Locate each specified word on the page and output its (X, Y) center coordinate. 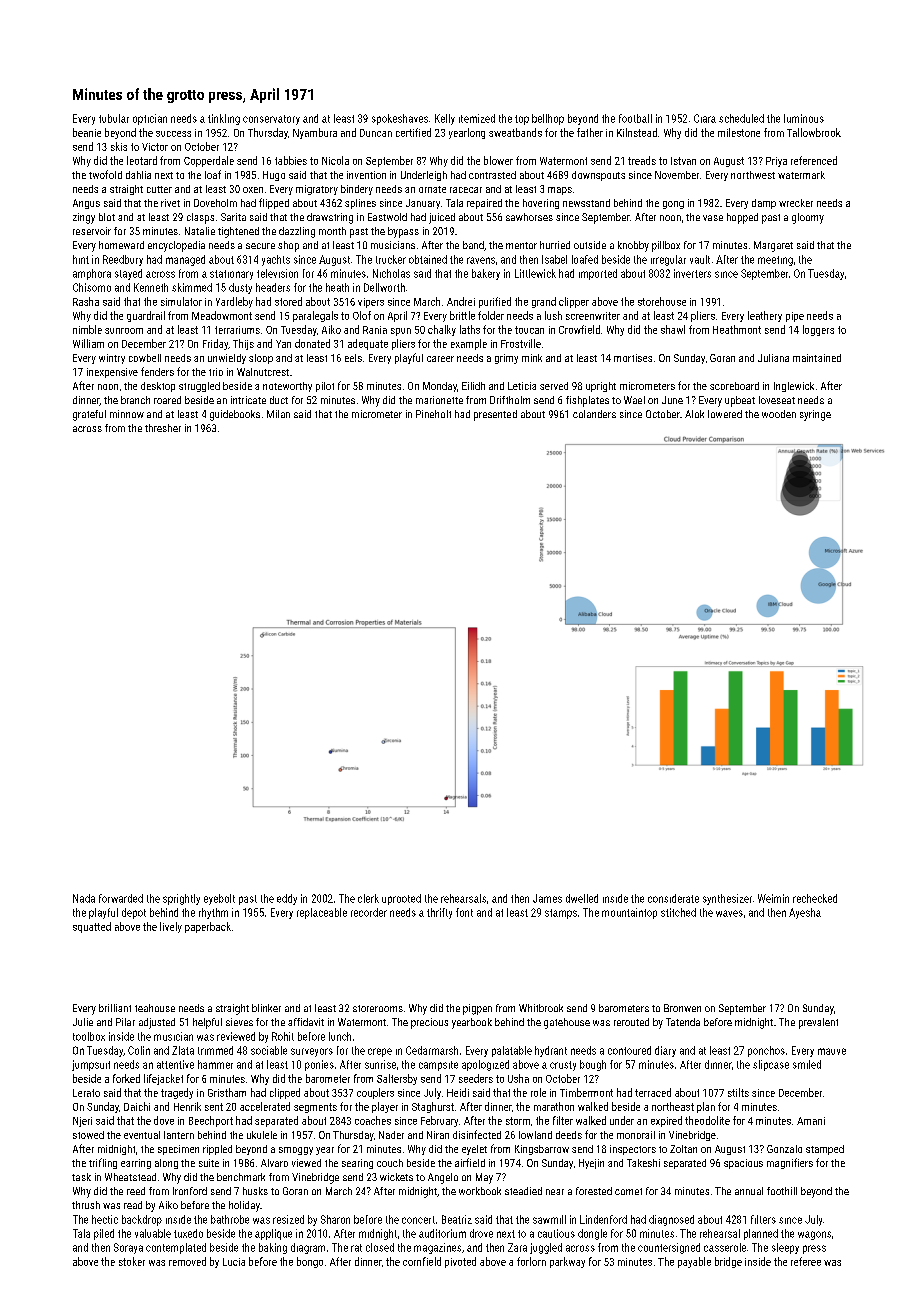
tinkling (224, 119)
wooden (779, 414)
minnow (127, 414)
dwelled (582, 898)
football (635, 118)
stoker (132, 1261)
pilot (325, 387)
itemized (477, 118)
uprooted (401, 899)
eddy (287, 899)
